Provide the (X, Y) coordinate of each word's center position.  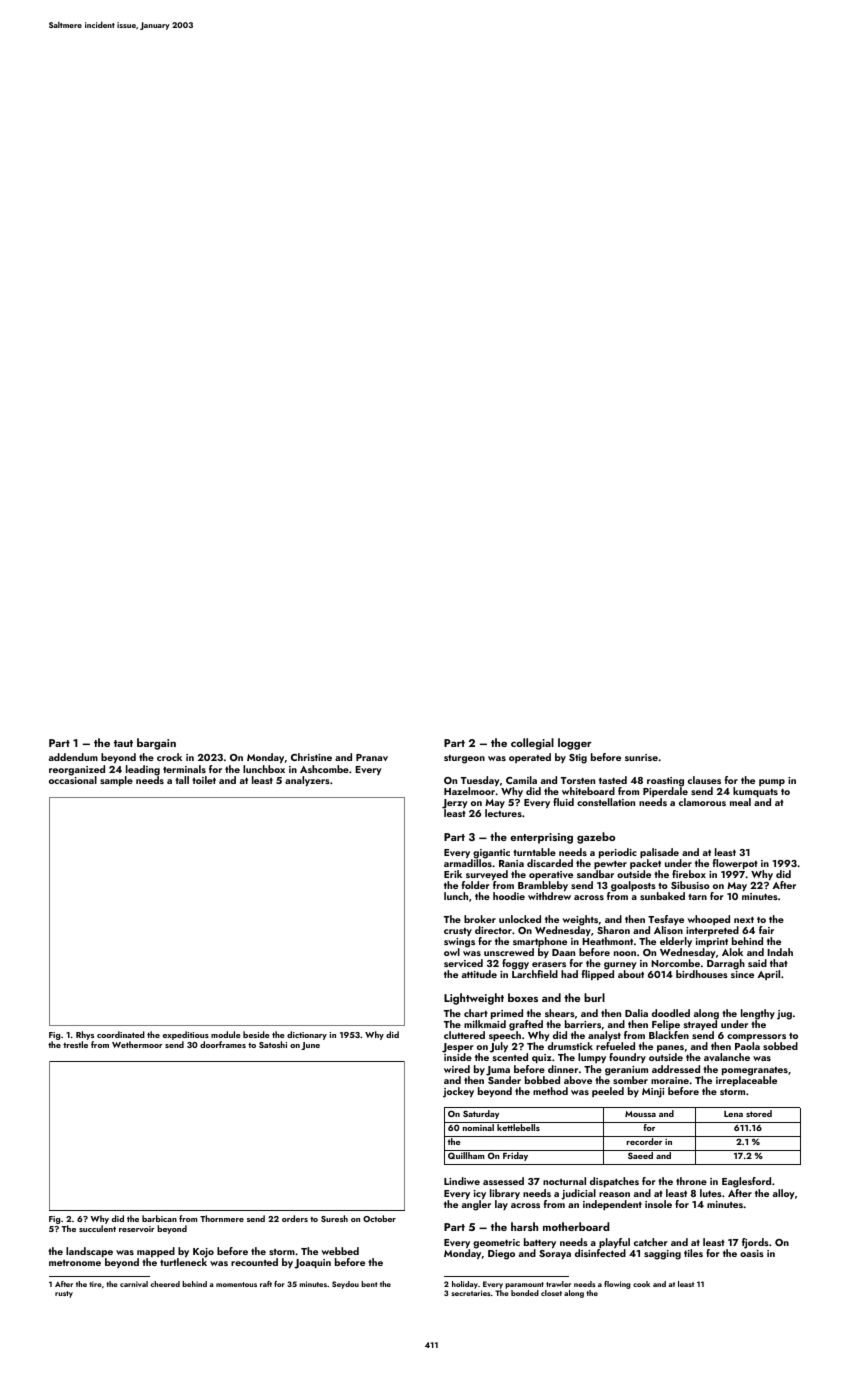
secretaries (470, 1293)
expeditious (186, 1035)
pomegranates (755, 1071)
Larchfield (535, 974)
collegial (532, 744)
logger (575, 744)
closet (551, 1293)
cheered (165, 1284)
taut (123, 743)
